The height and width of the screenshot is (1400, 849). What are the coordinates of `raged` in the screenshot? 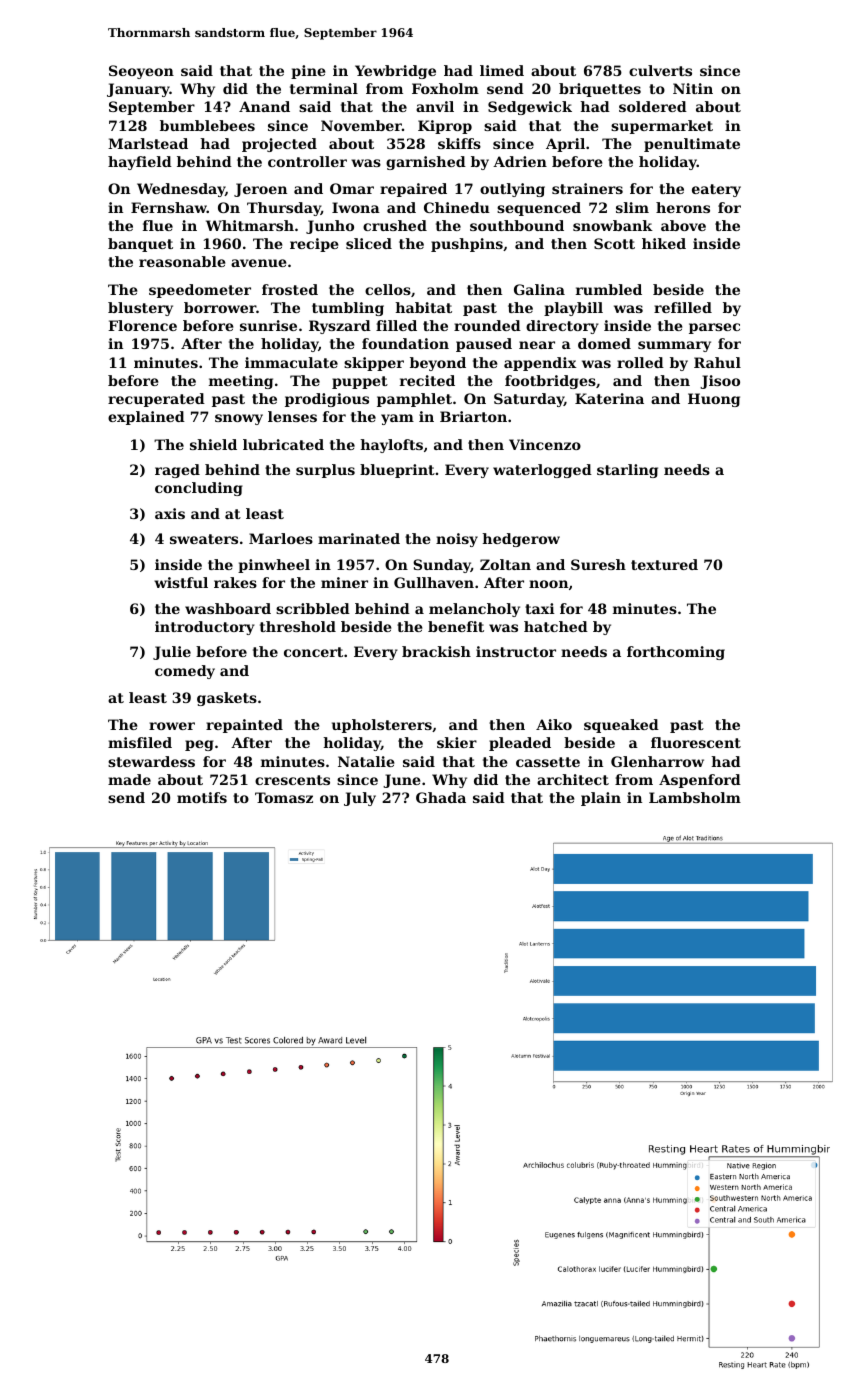 It's located at (177, 471).
